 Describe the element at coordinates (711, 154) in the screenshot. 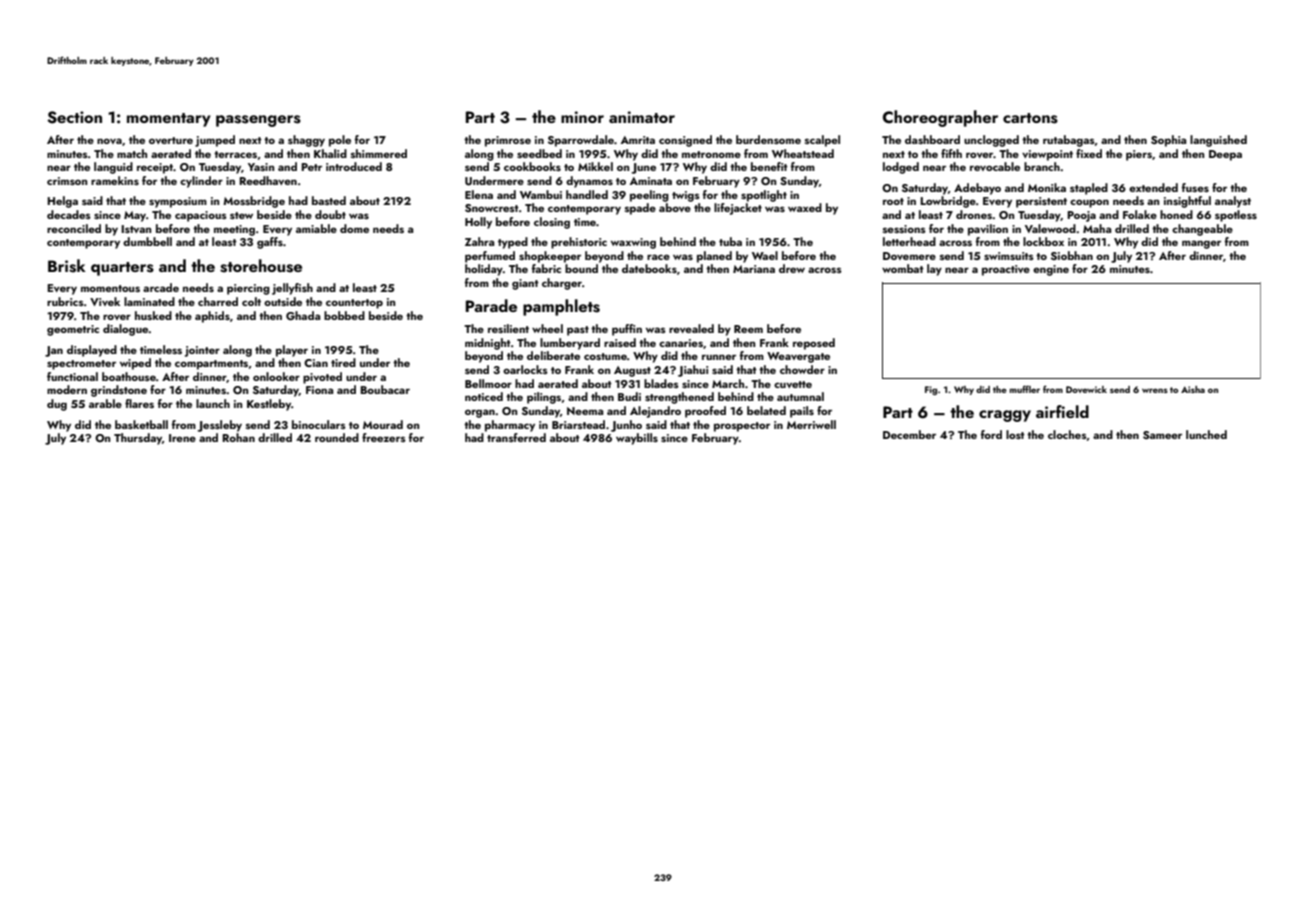

I see `metronome` at that location.
